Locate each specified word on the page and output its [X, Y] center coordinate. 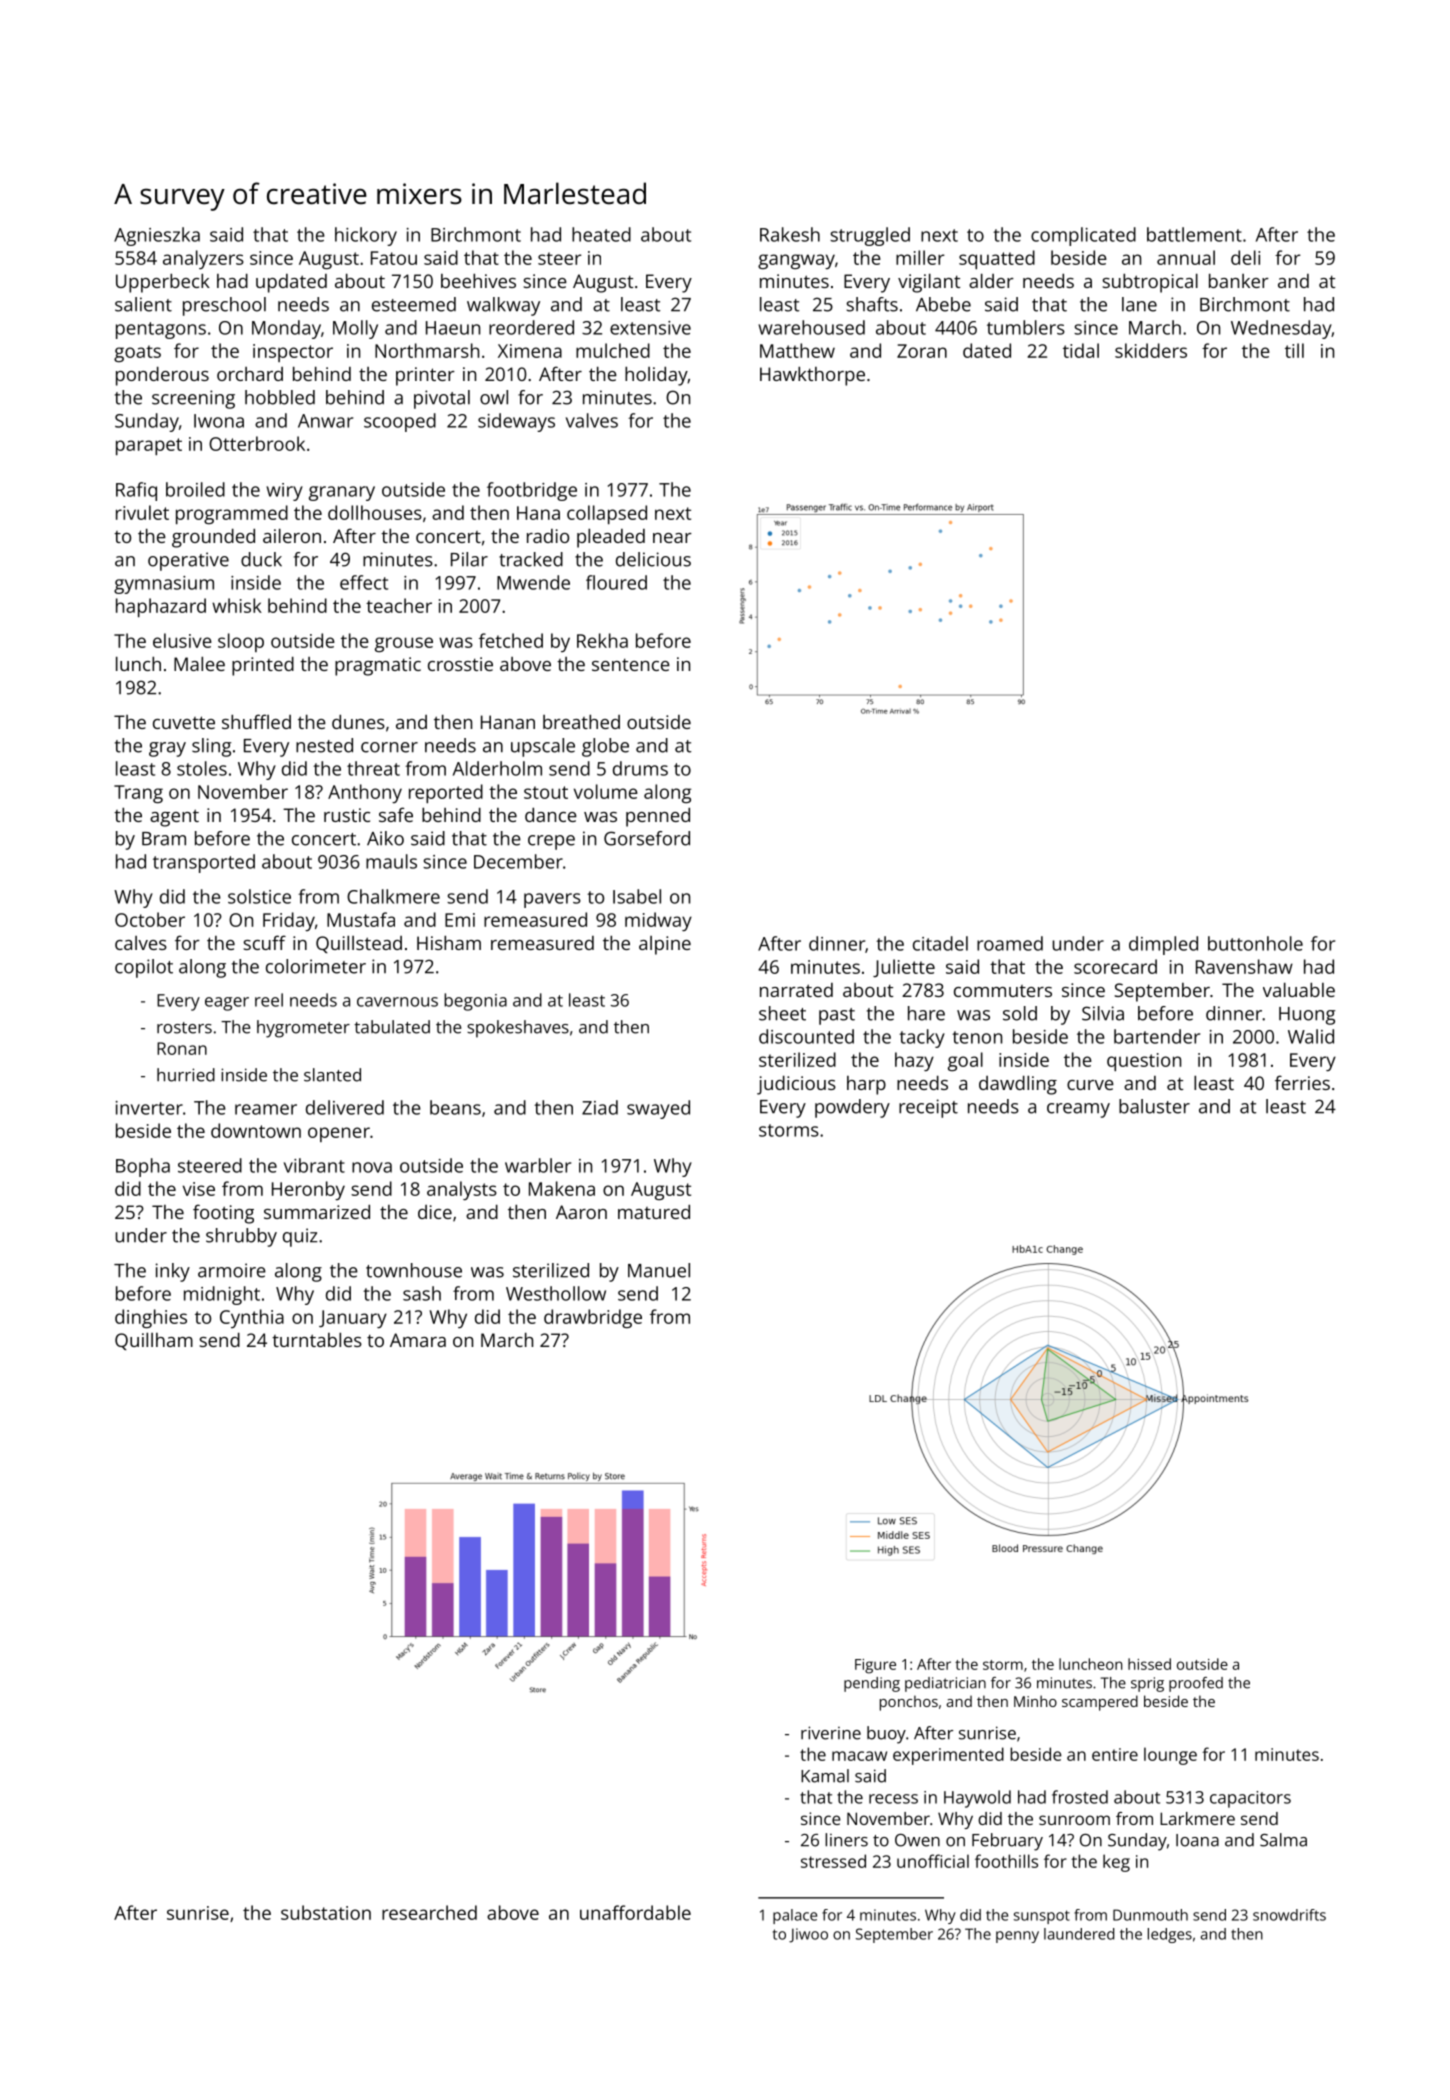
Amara [418, 1340]
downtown [256, 1130]
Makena [562, 1188]
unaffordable [635, 1912]
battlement [1194, 234]
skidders [1151, 350]
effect [364, 582]
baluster [1154, 1106]
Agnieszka [157, 236]
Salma [1283, 1840]
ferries [1302, 1082]
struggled [870, 236]
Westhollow [556, 1293]
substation [326, 1912]
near [672, 538]
